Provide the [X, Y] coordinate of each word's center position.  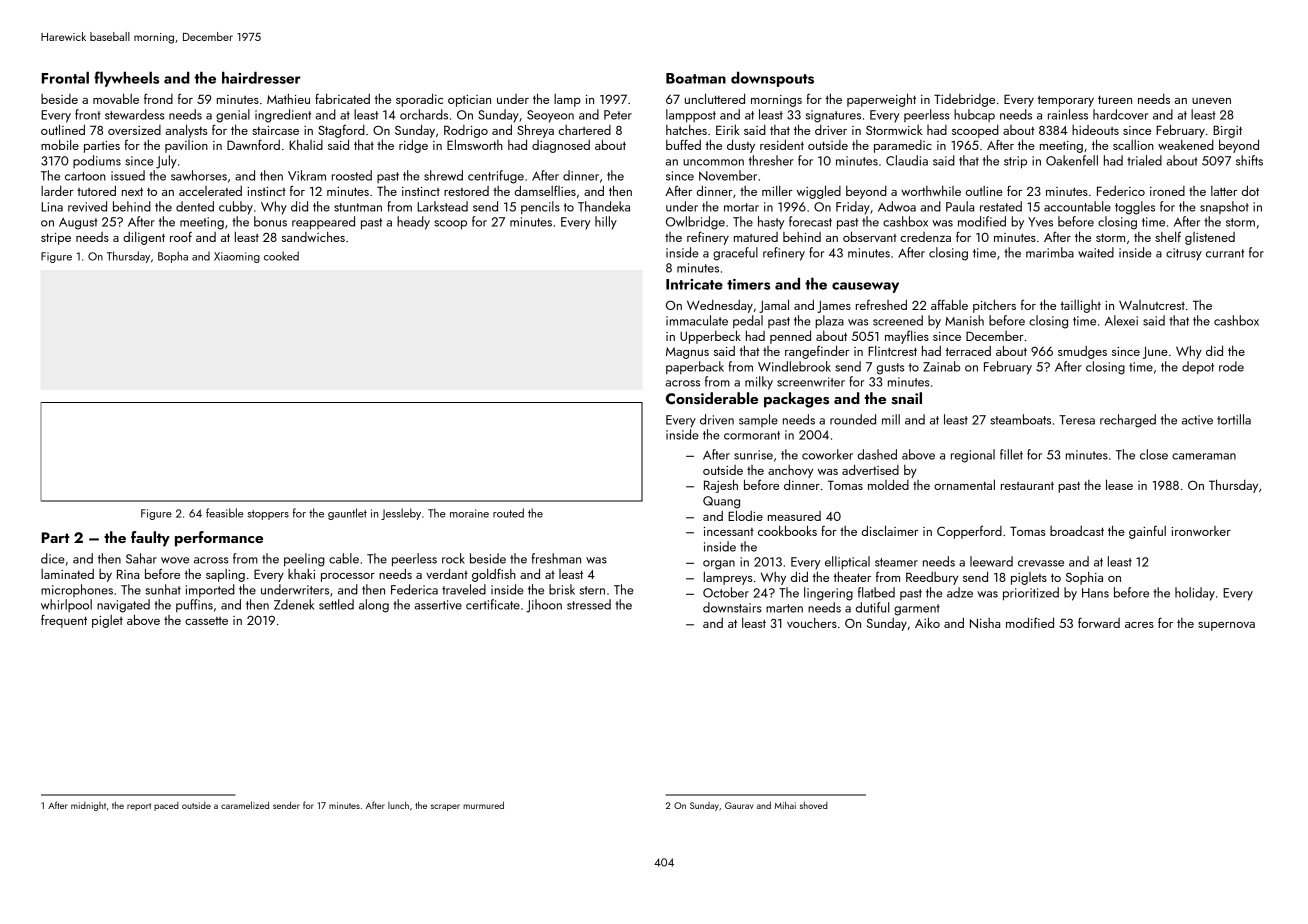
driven [717, 419]
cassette [206, 621]
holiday [1195, 594]
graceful [735, 254]
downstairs [732, 607]
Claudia [907, 160]
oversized [134, 130]
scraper [445, 807]
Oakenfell [1072, 160]
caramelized [245, 805]
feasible [224, 513]
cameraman [1204, 456]
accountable [1077, 206]
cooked [281, 256]
